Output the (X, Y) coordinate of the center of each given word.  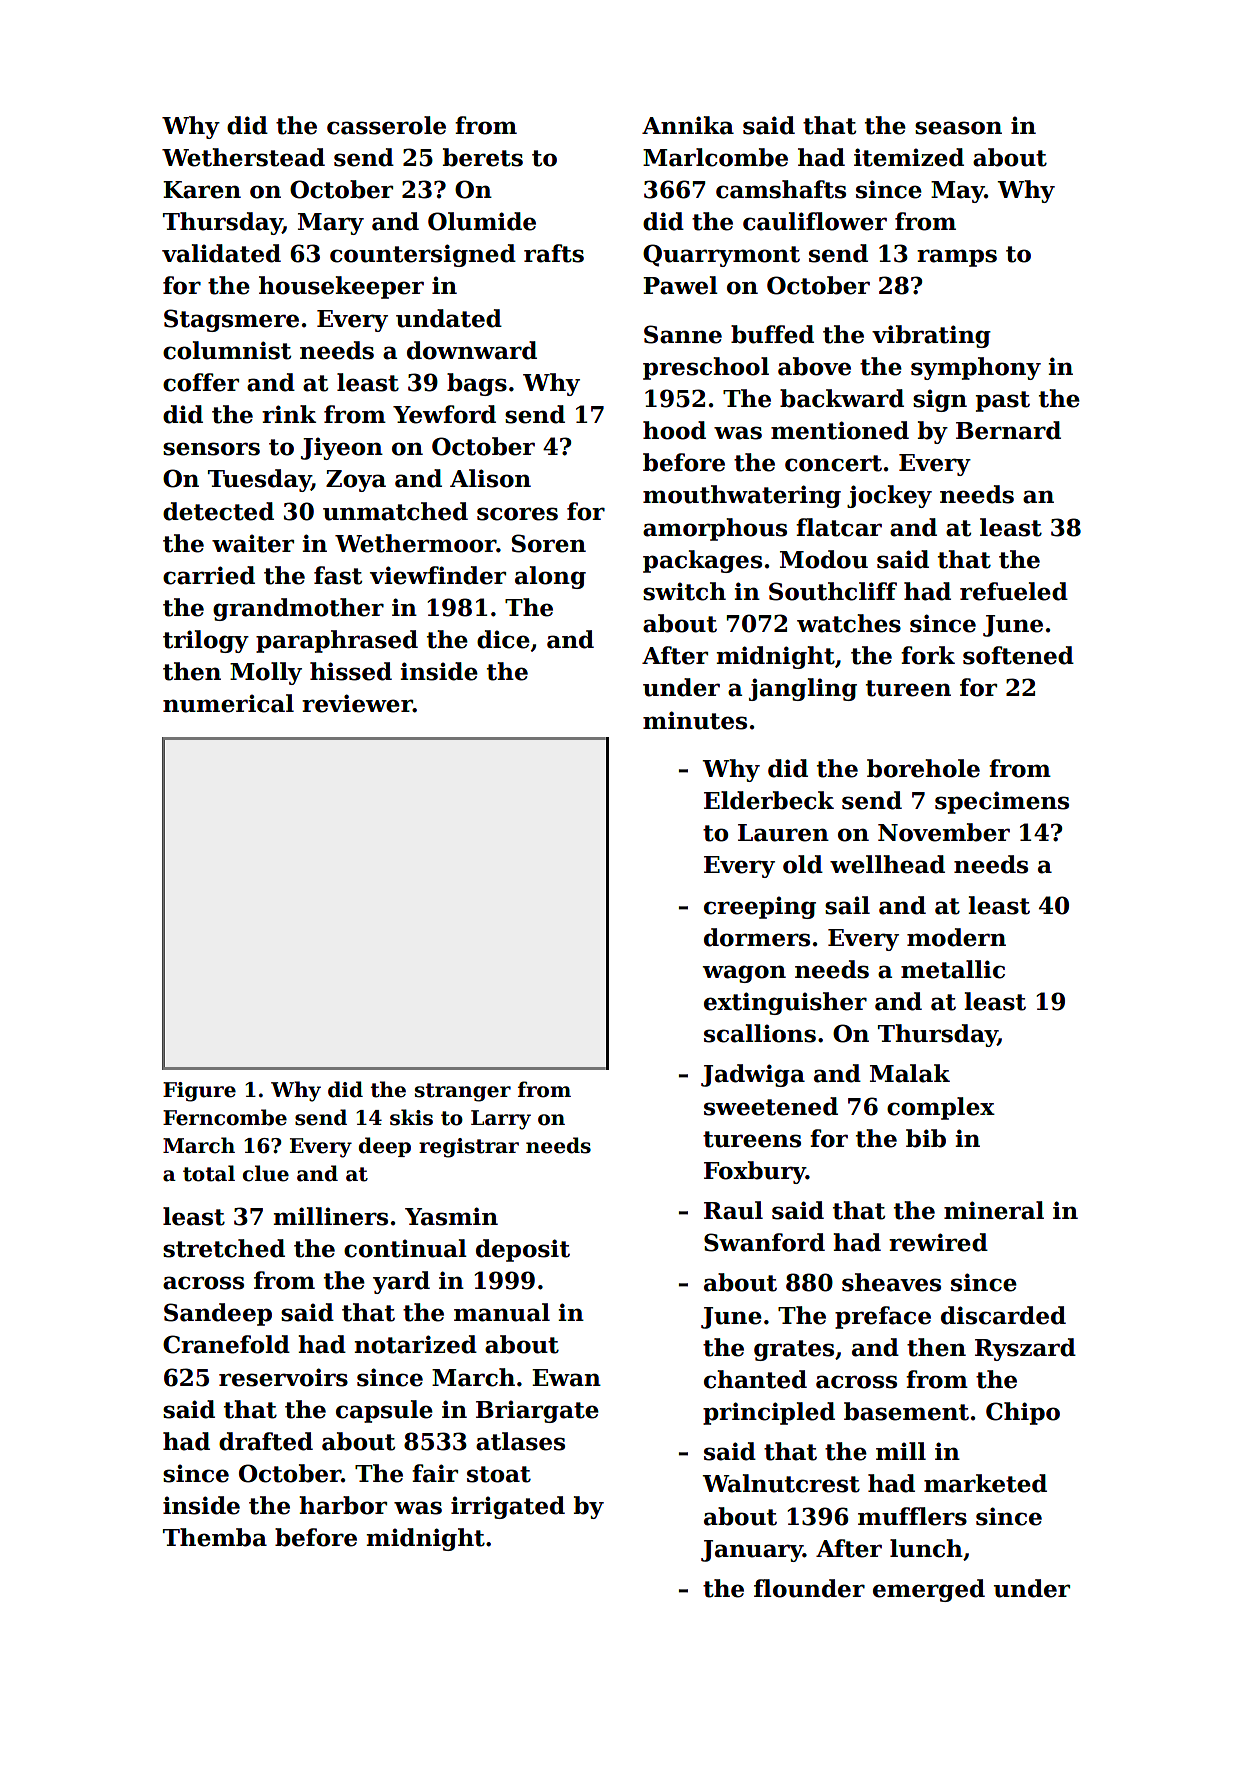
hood (674, 430)
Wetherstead (243, 157)
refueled (1014, 591)
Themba (215, 1537)
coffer (201, 382)
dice (503, 639)
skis (411, 1117)
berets (483, 157)
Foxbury (755, 1172)
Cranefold (226, 1344)
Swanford (764, 1242)
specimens (1002, 802)
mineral (994, 1210)
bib (926, 1138)
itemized (909, 157)
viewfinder (438, 575)
